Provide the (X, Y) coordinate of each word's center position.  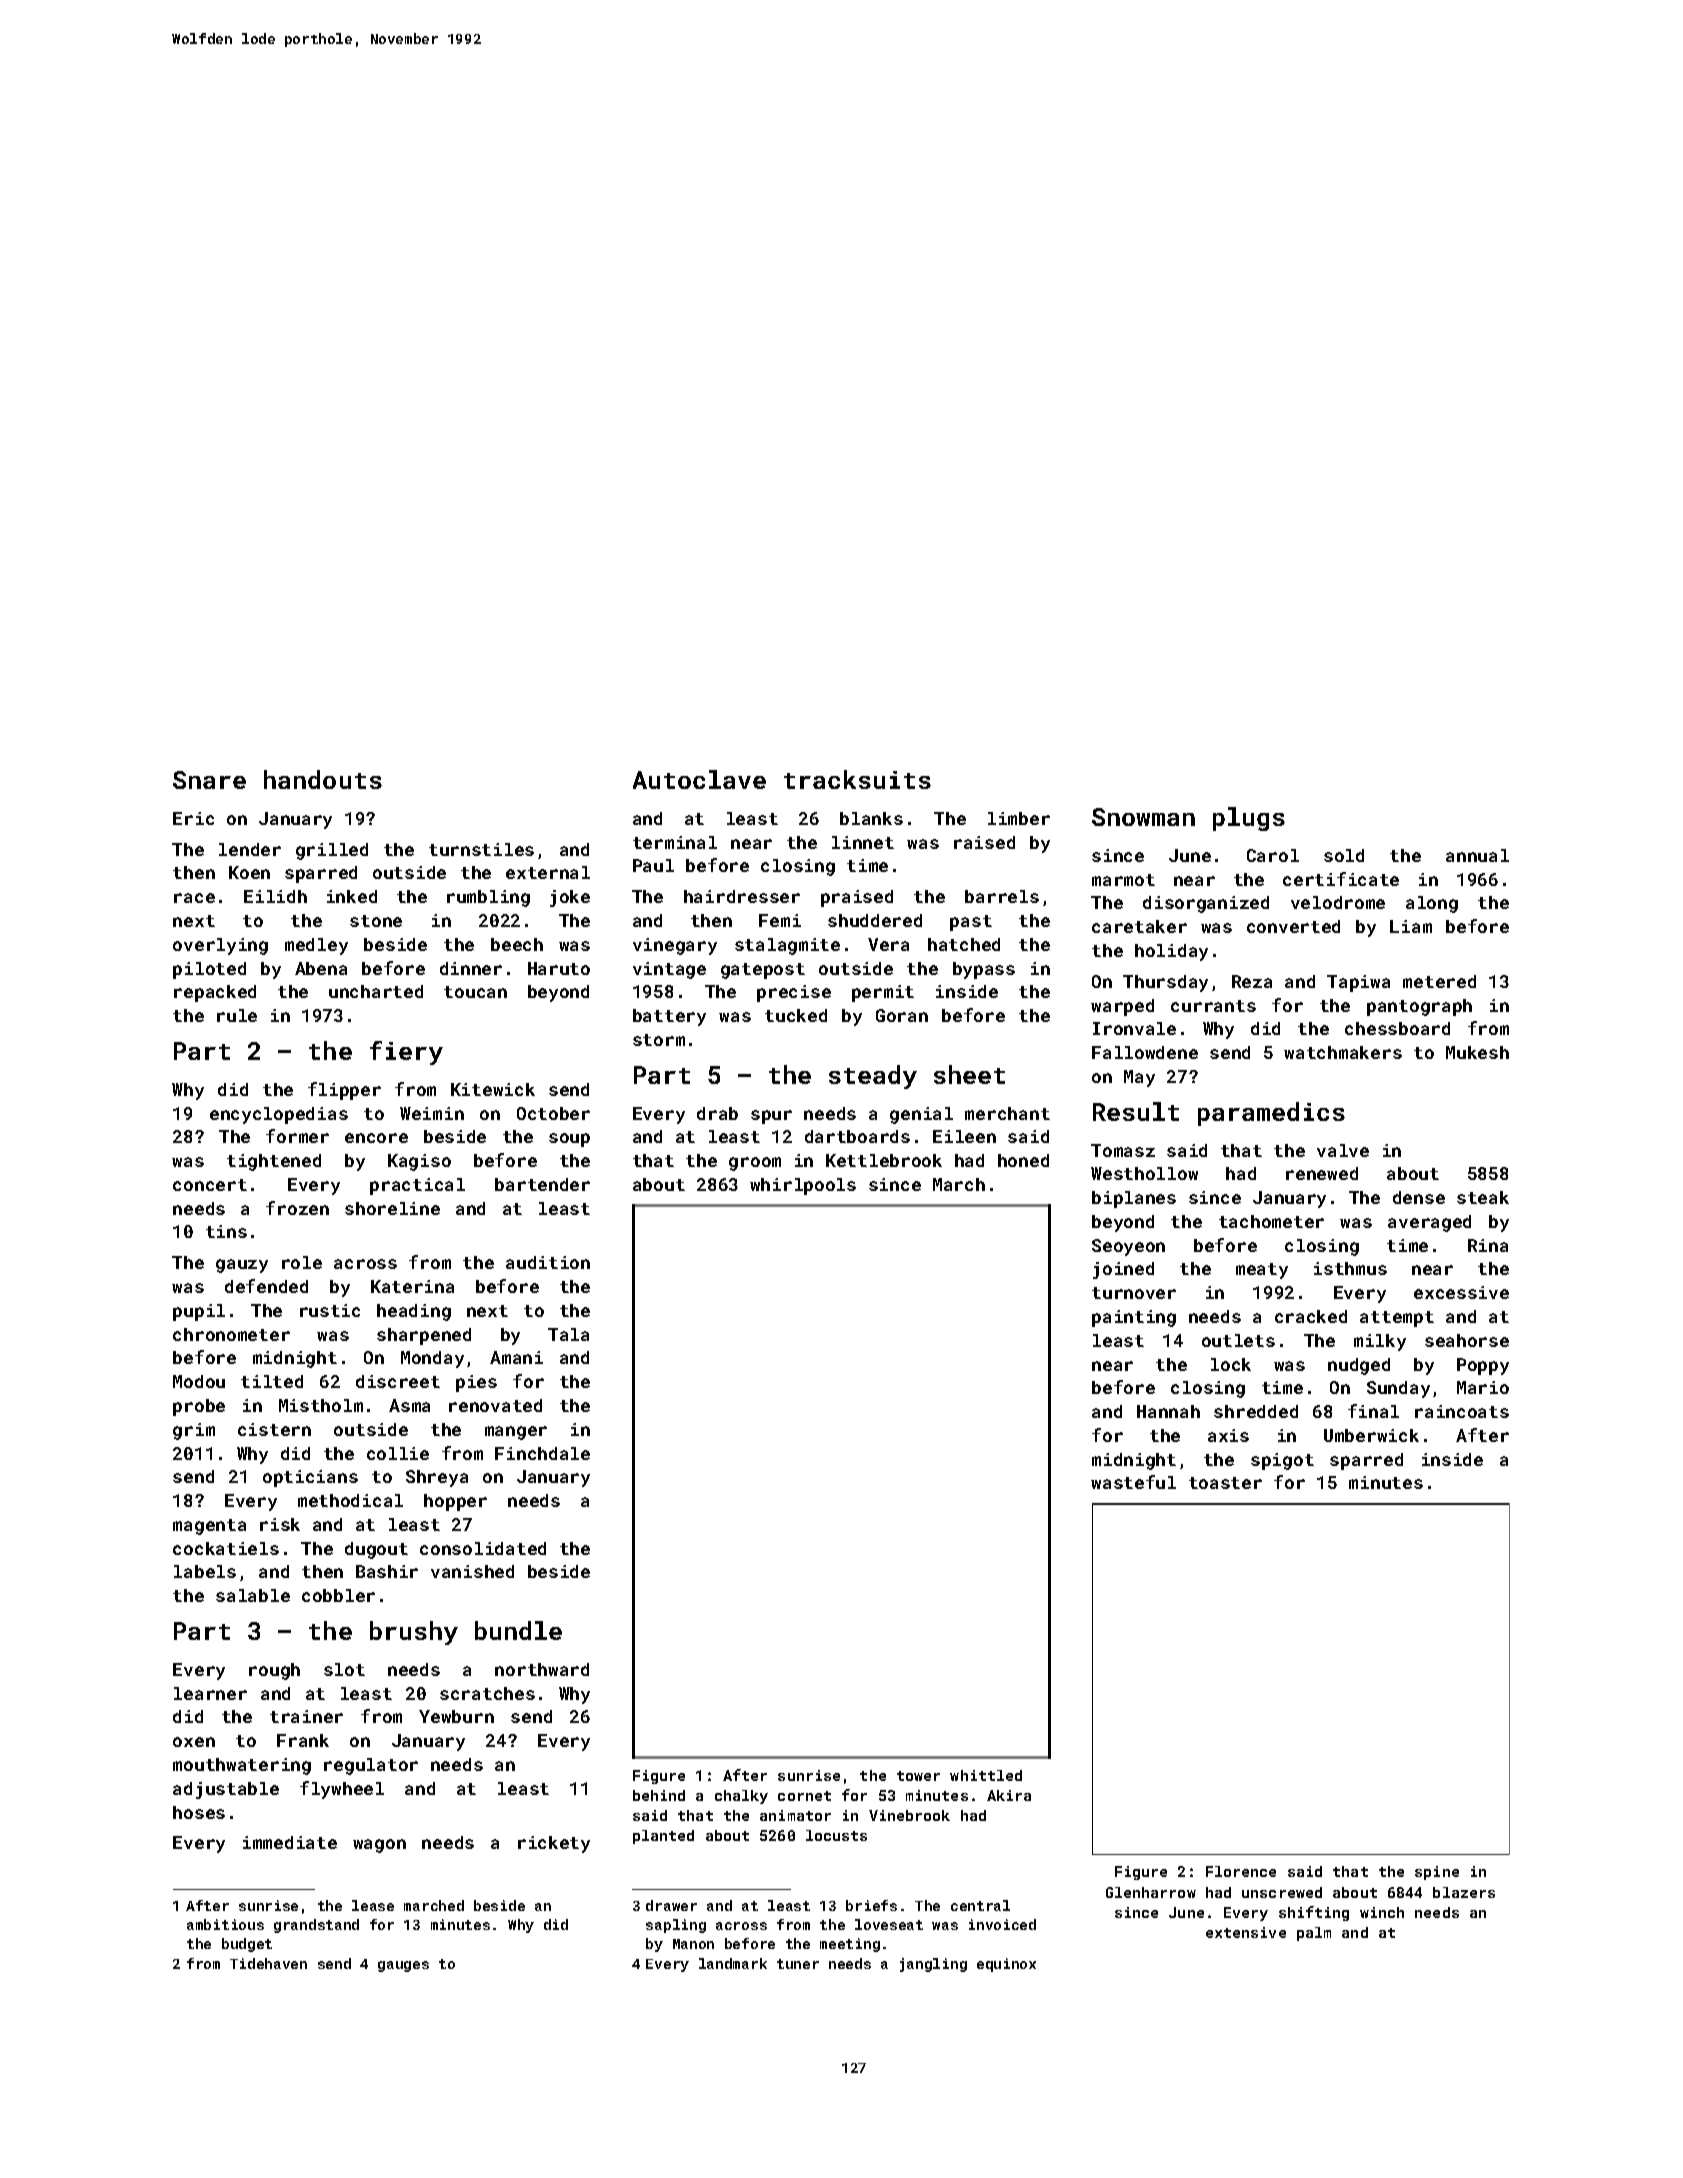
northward (542, 1669)
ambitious (225, 1924)
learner (210, 1693)
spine (1437, 1873)
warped (1122, 1007)
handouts (323, 779)
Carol (1273, 855)
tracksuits (857, 779)
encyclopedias (279, 1115)
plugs (1249, 819)
